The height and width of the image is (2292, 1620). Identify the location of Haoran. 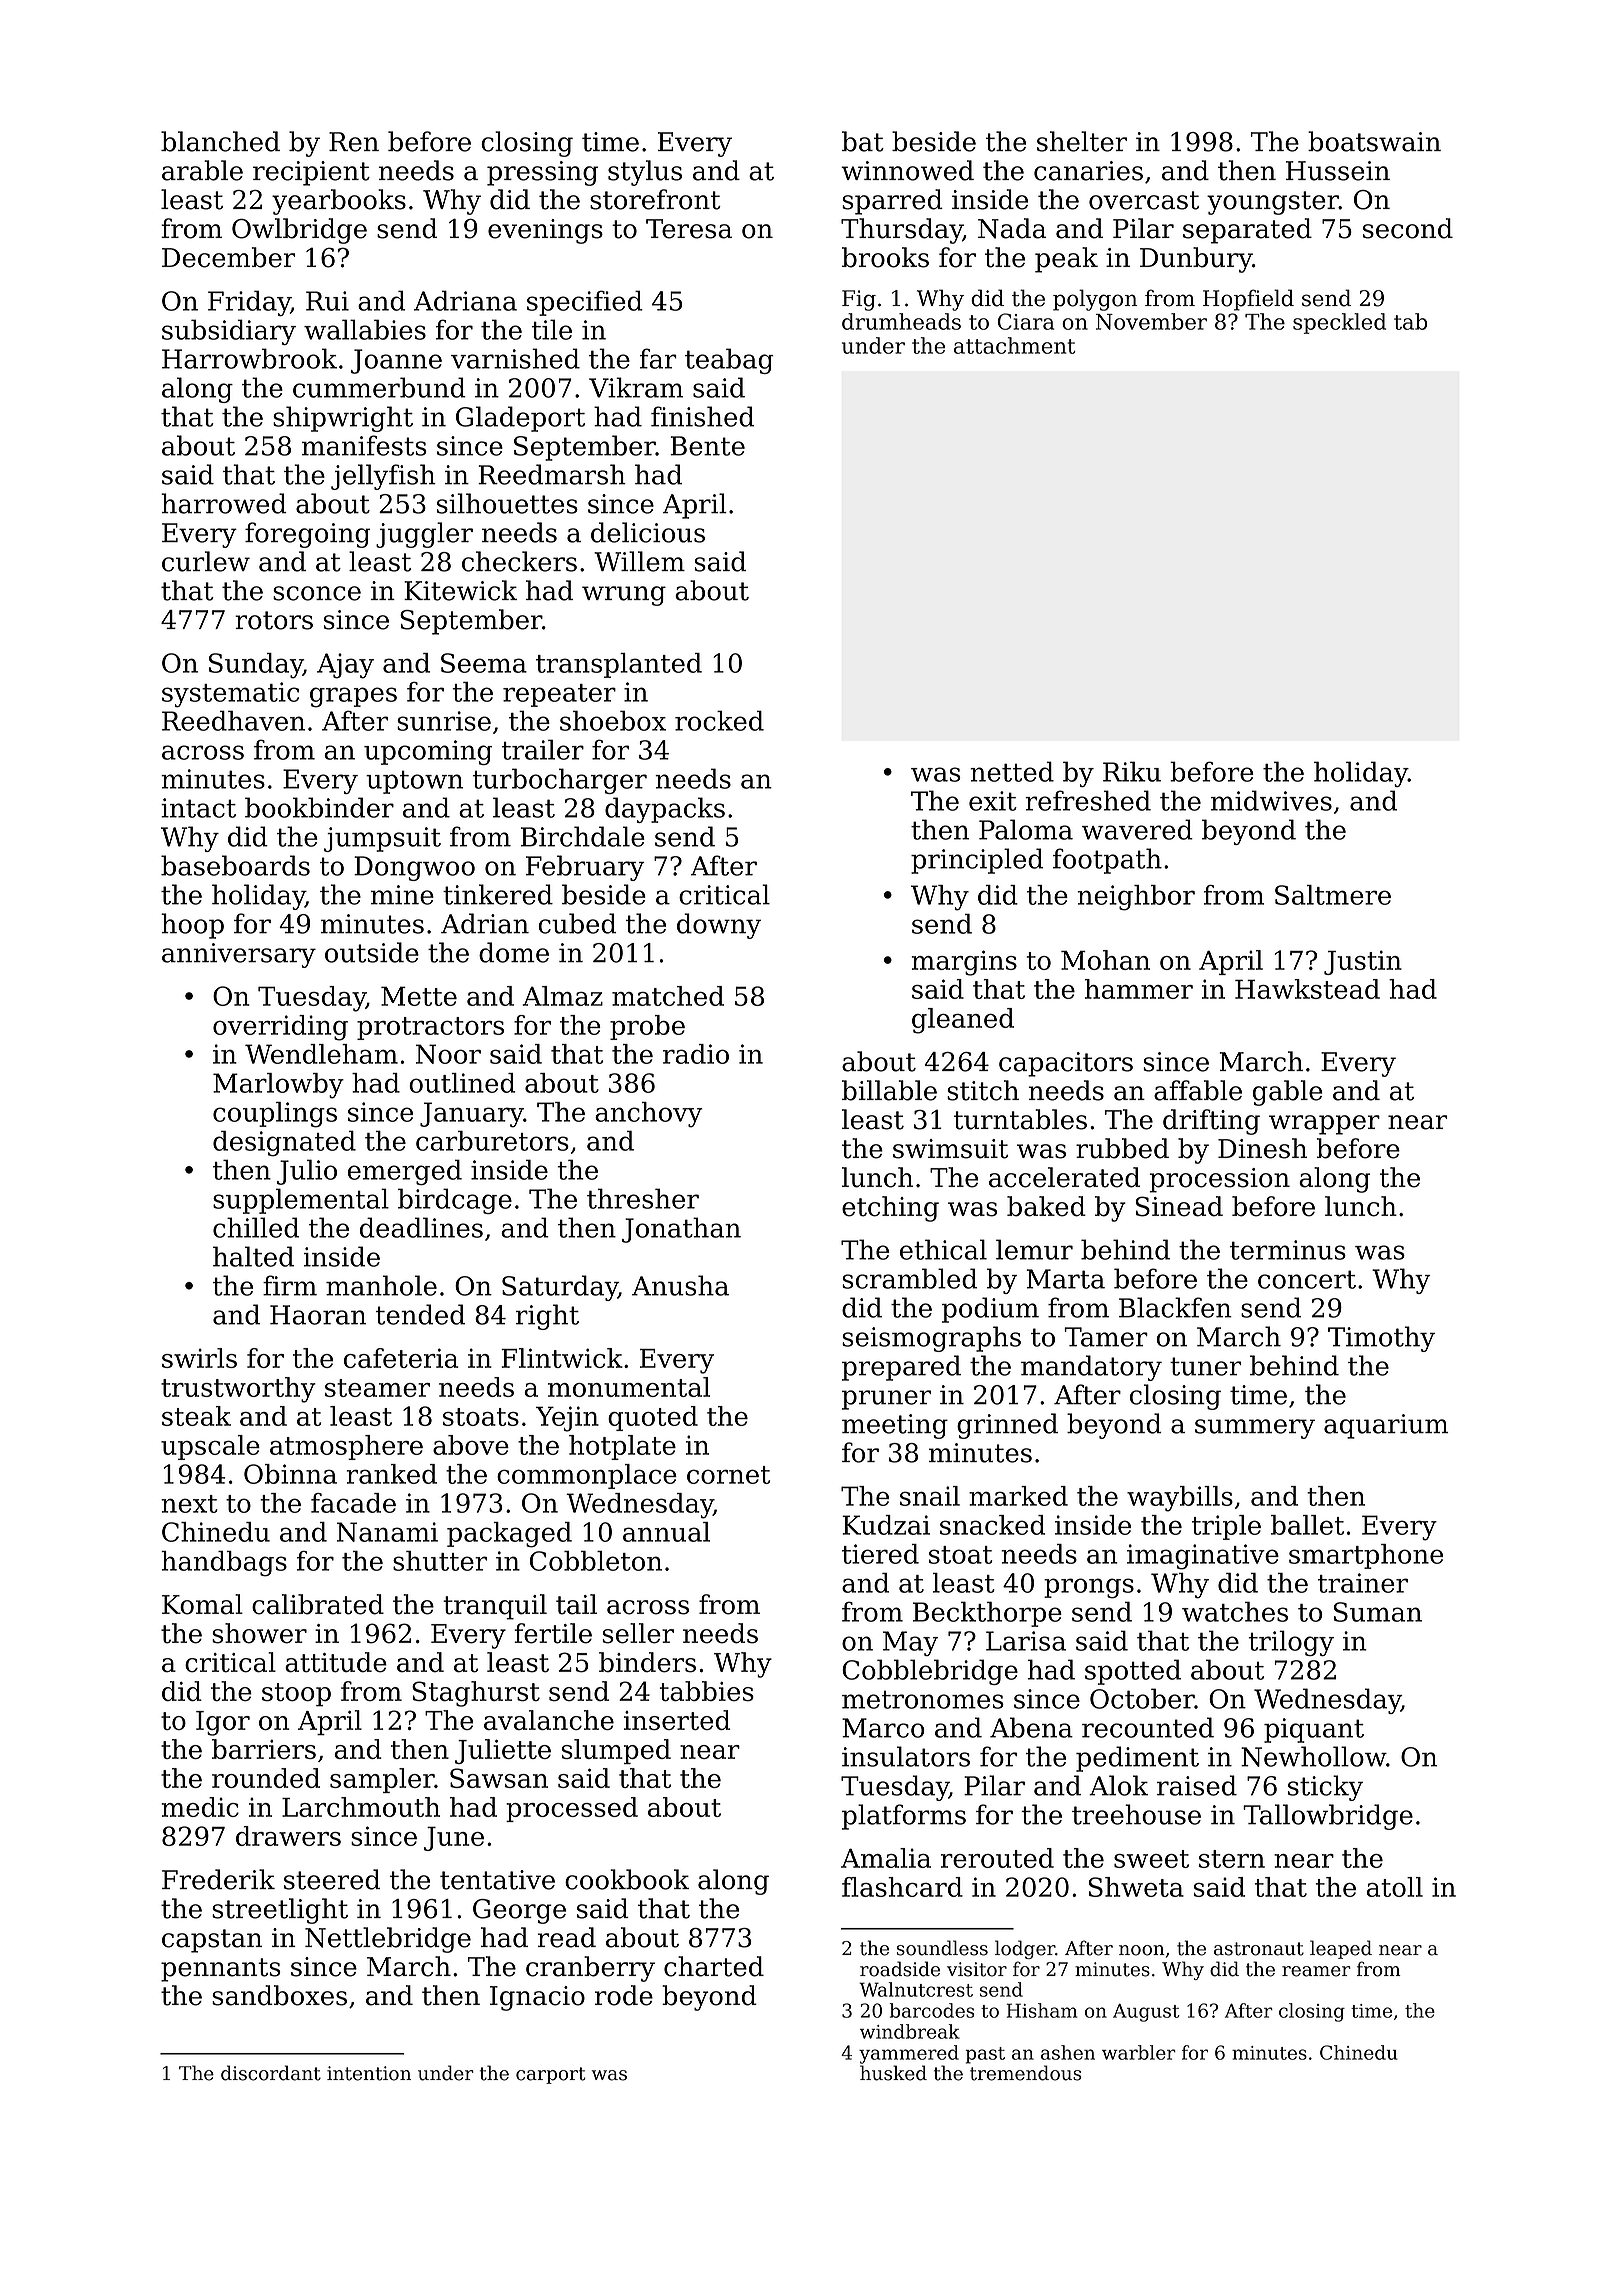
(318, 1315).
